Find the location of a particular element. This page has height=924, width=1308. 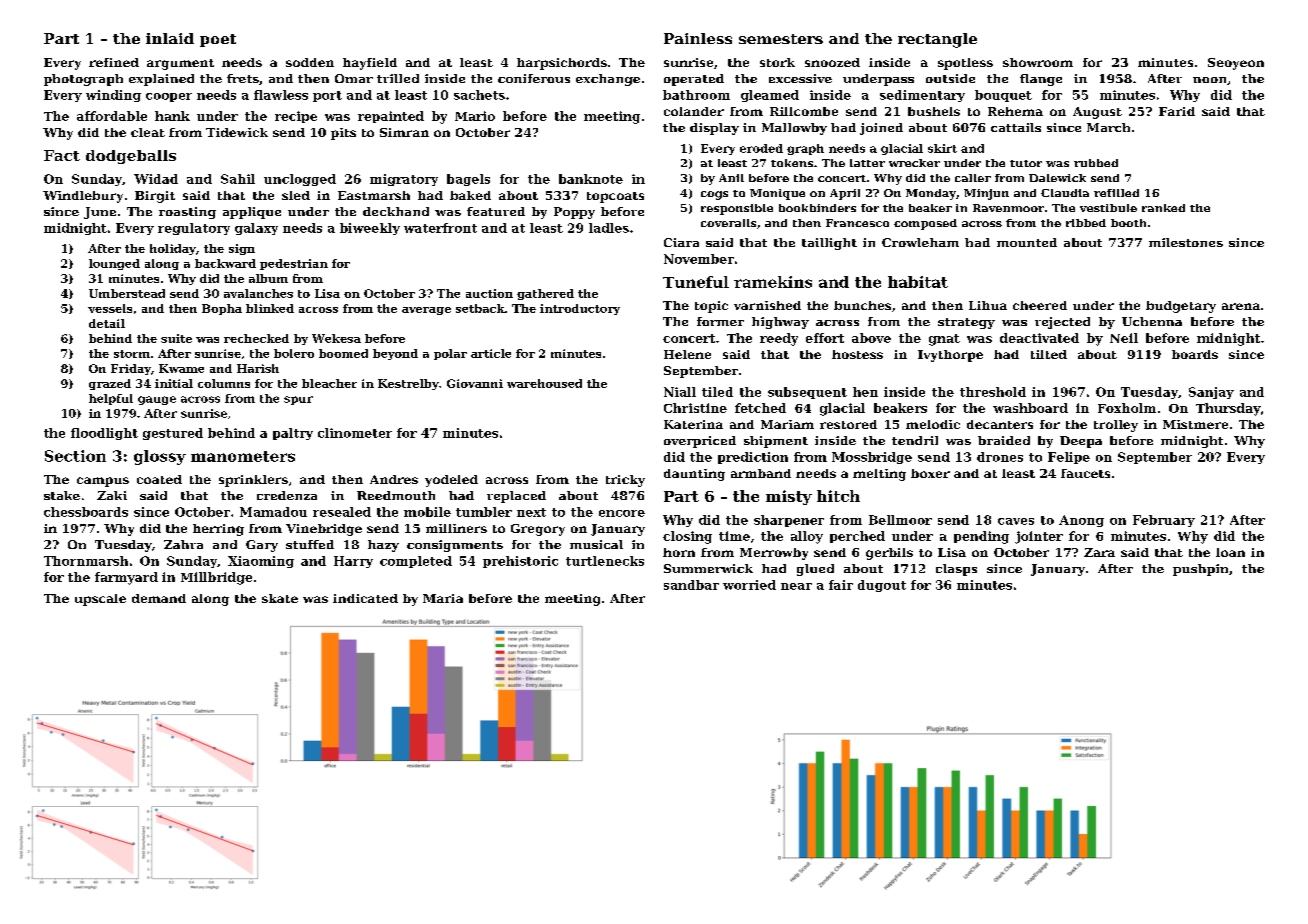

Sahil is located at coordinates (238, 179).
